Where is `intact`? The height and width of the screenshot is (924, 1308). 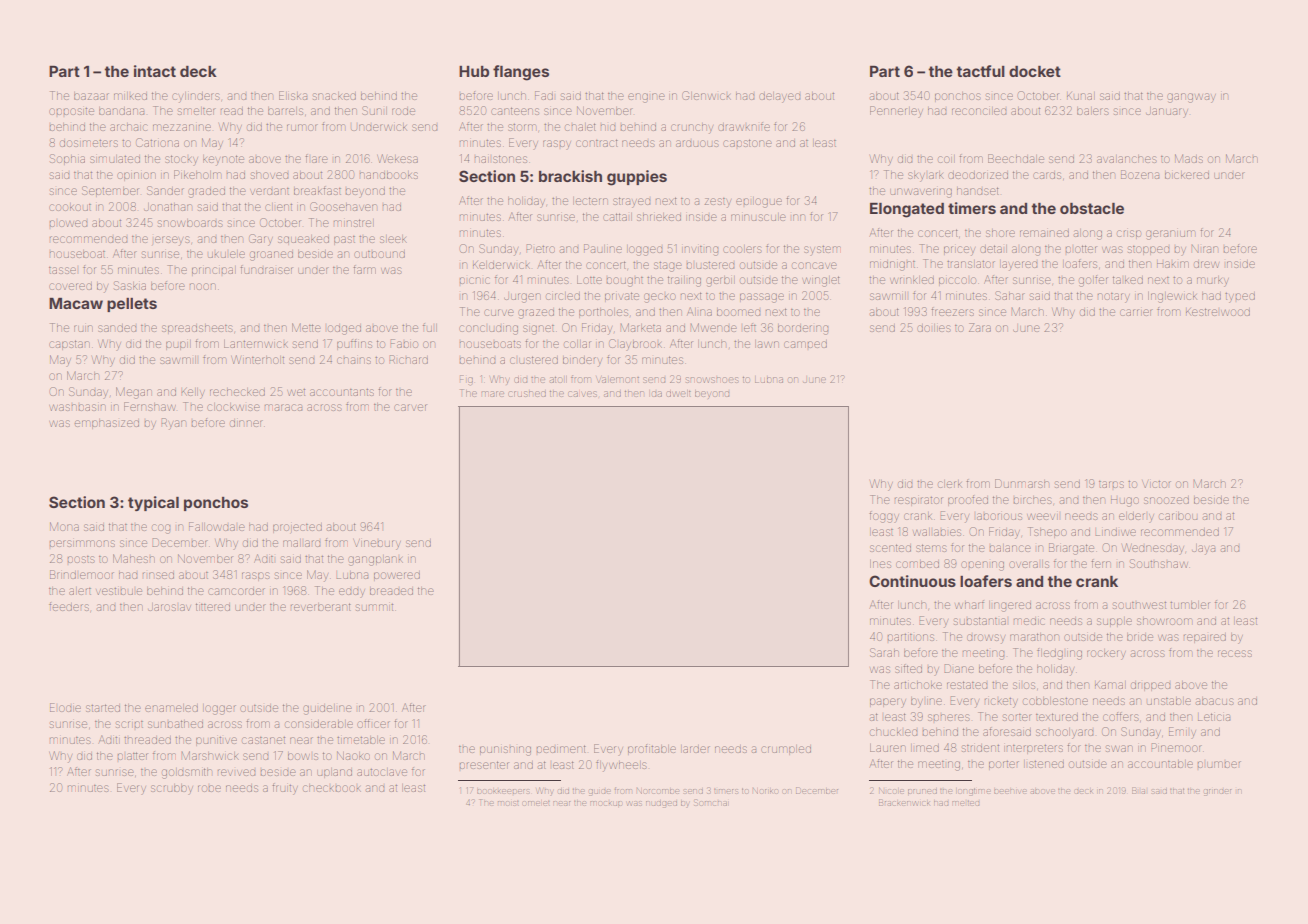 intact is located at coordinates (155, 71).
